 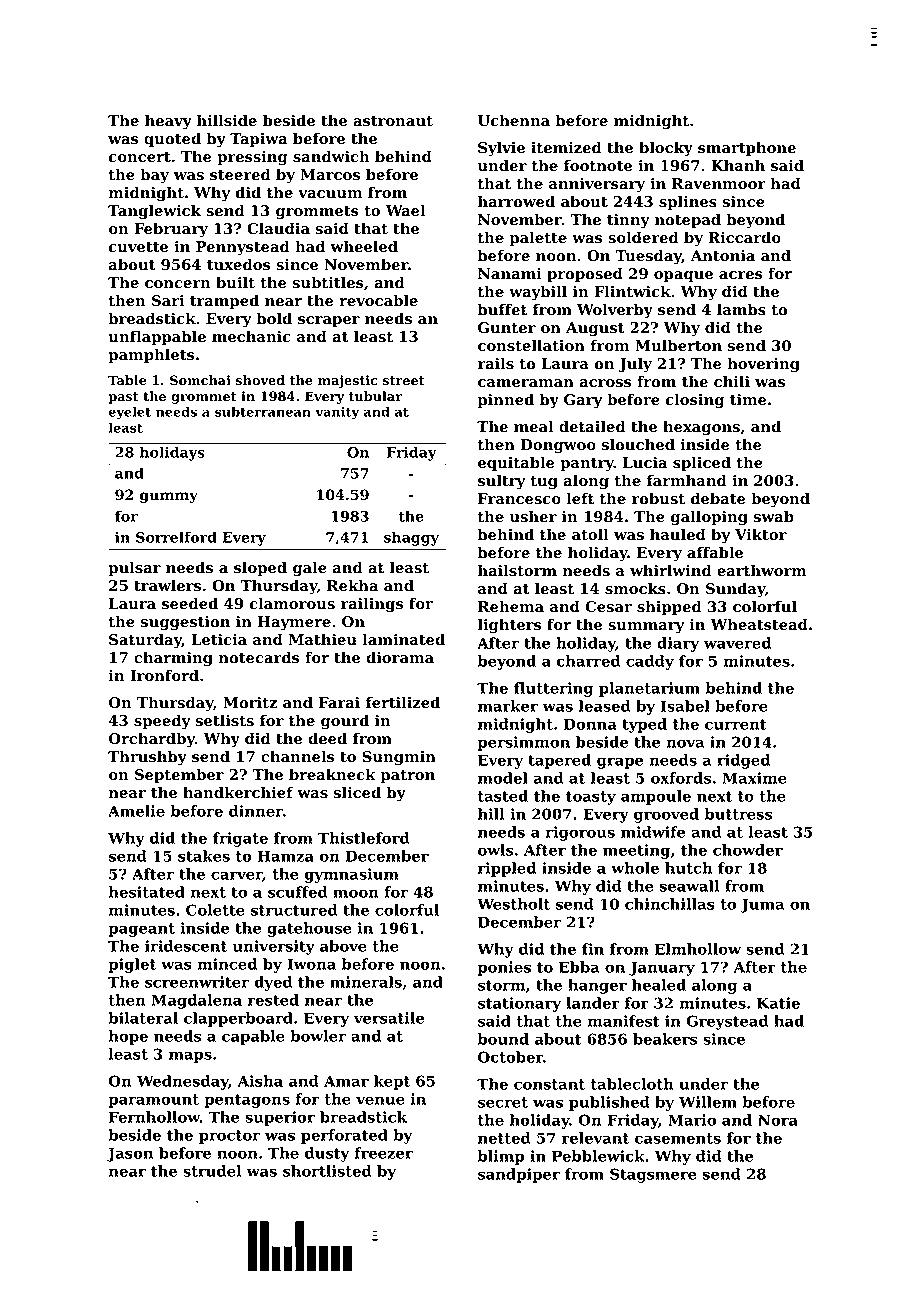 I want to click on minerals, so click(x=366, y=982).
